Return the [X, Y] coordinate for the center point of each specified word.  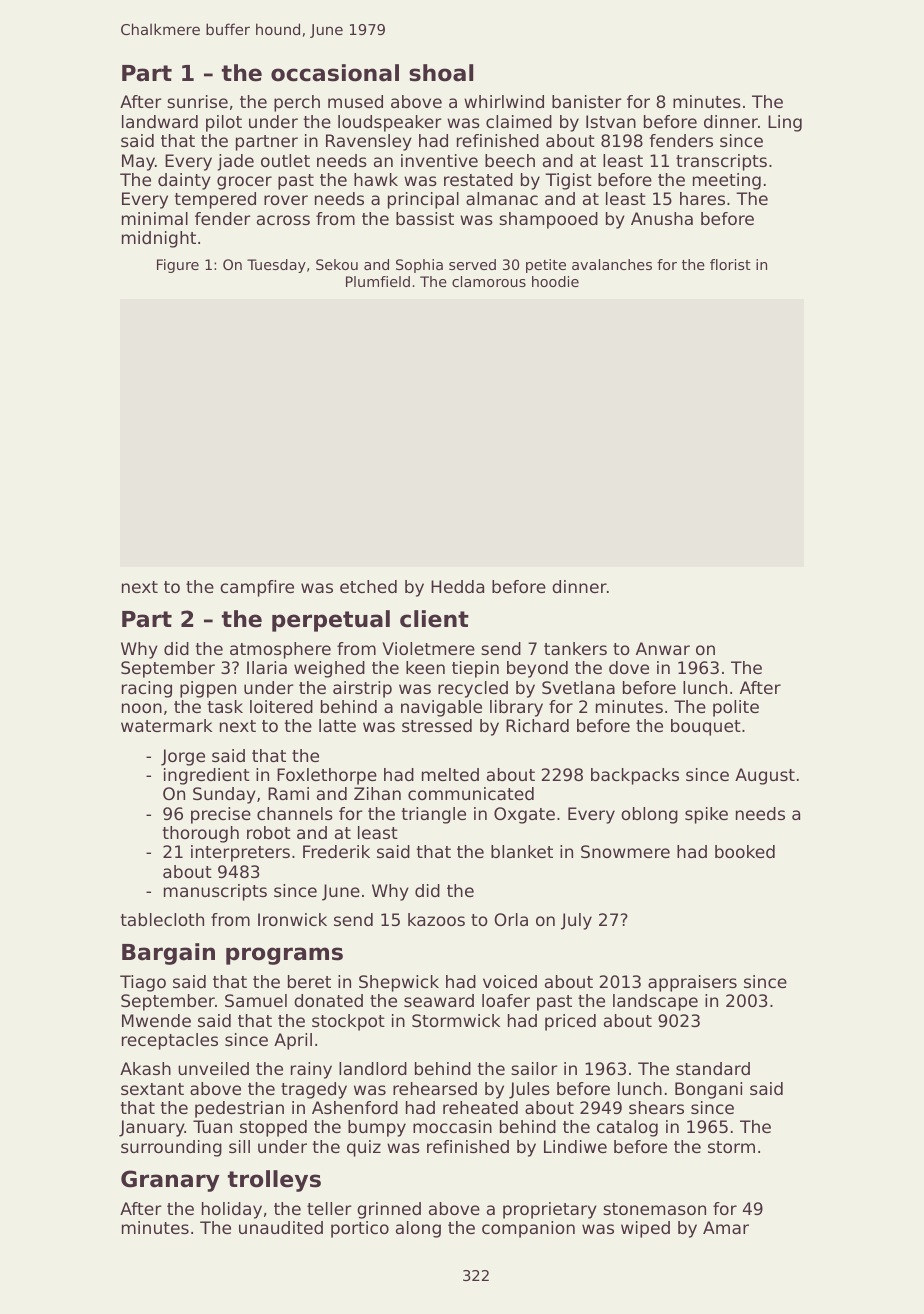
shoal [441, 73]
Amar [726, 1227]
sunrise [197, 101]
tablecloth [162, 919]
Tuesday [276, 266]
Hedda [457, 586]
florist [730, 264]
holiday [232, 1210]
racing [147, 689]
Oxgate [524, 815]
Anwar [663, 648]
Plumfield [378, 281]
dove [629, 667]
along [418, 1229]
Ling [785, 123]
